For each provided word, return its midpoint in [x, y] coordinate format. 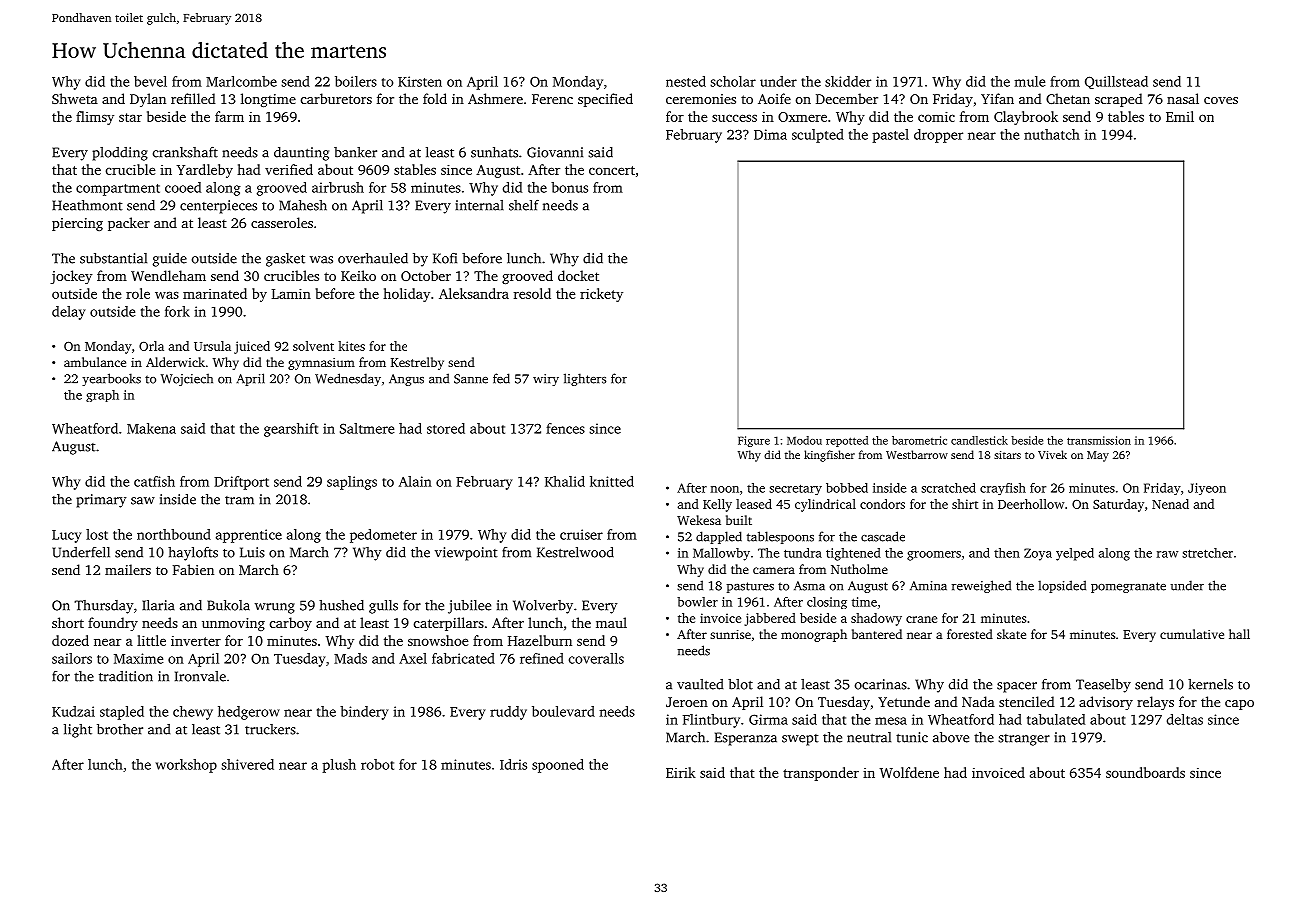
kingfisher [829, 456]
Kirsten [420, 81]
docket [578, 275]
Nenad [1170, 504]
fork [177, 311]
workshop [186, 766]
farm [229, 116]
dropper [938, 136]
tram [239, 500]
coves [1221, 100]
